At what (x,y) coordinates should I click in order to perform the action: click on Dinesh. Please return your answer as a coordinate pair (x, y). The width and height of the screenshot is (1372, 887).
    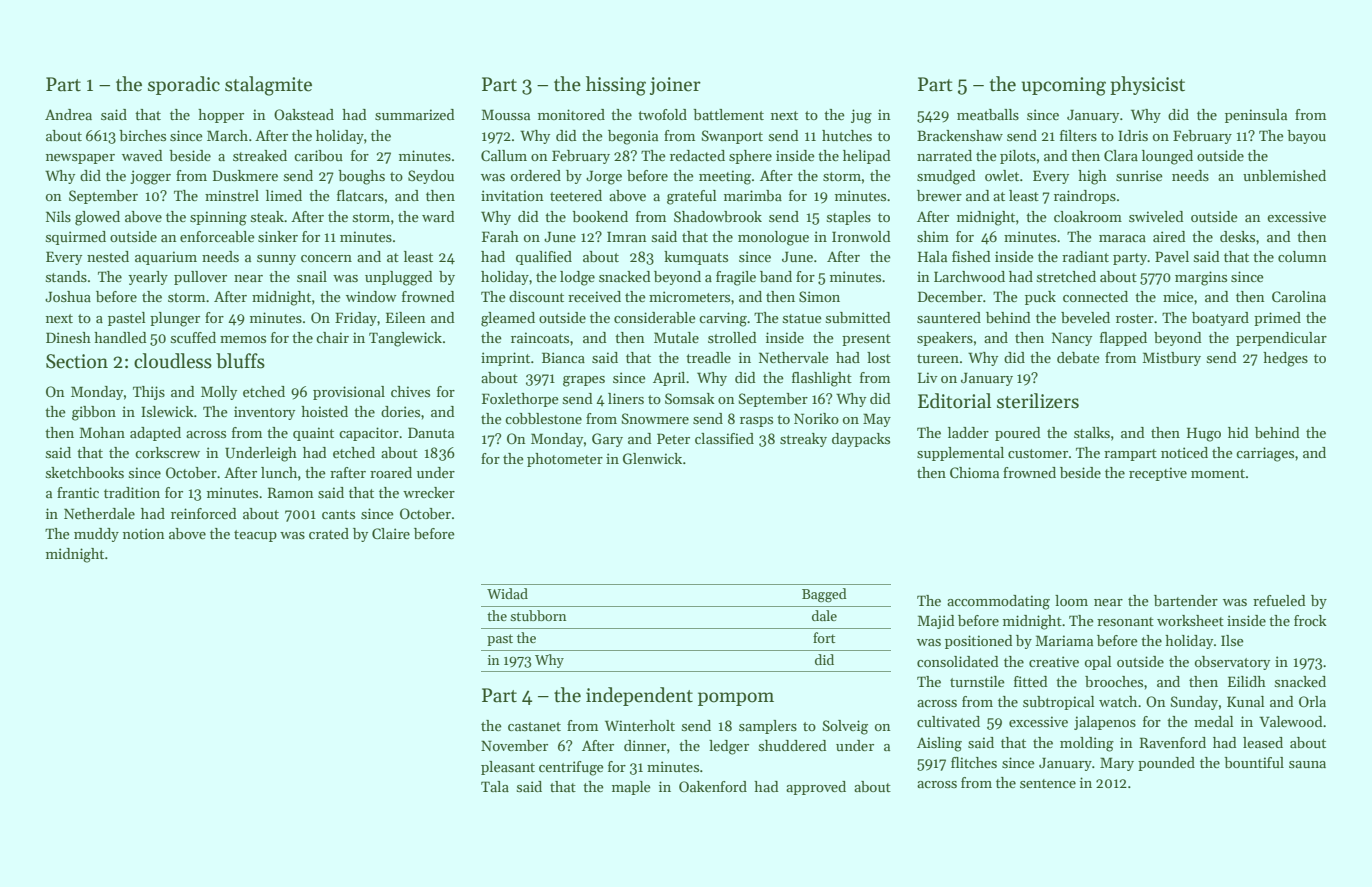
    Looking at the image, I should click on (68, 337).
